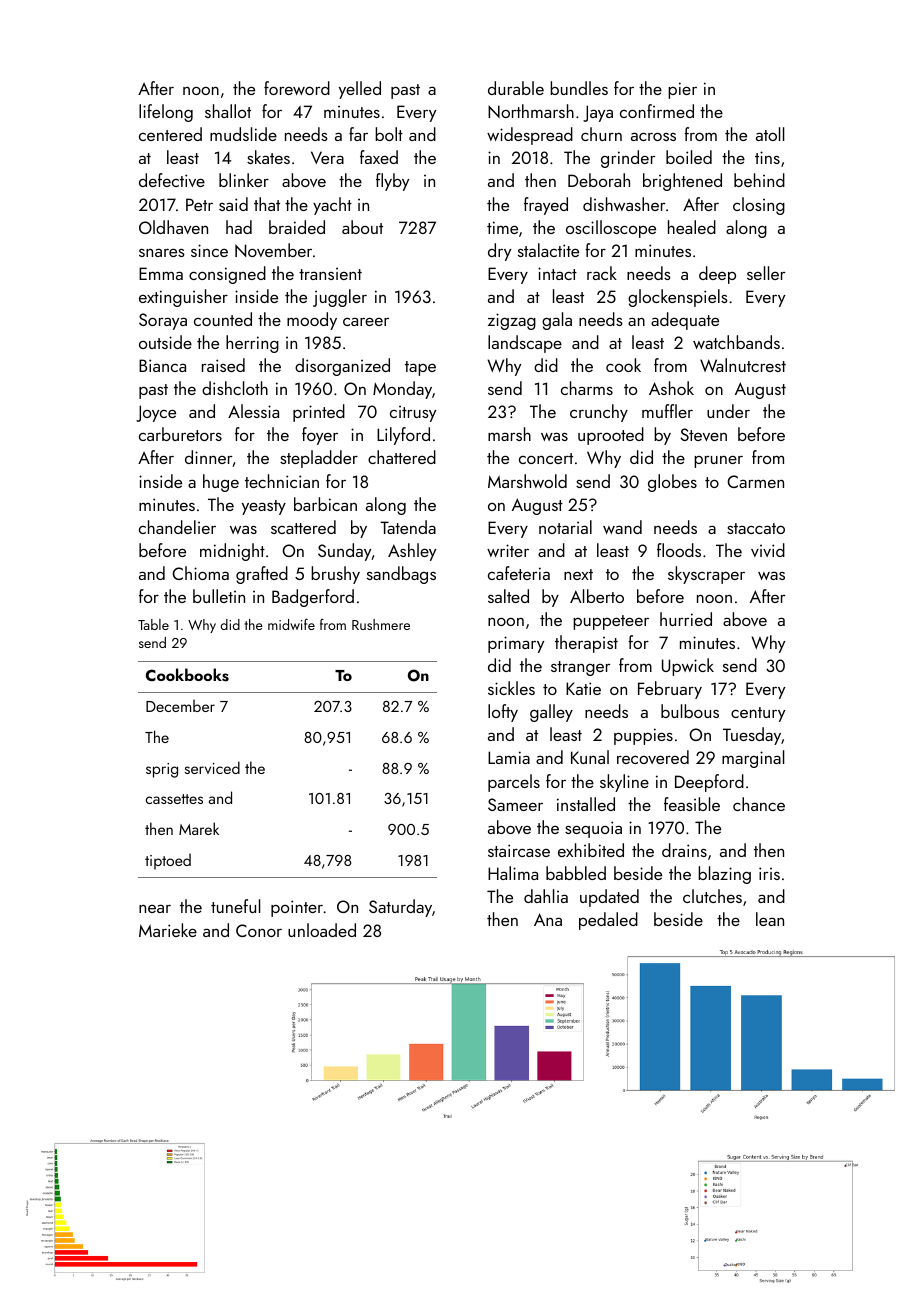 Image resolution: width=924 pixels, height=1311 pixels. I want to click on Ashok, so click(671, 388).
